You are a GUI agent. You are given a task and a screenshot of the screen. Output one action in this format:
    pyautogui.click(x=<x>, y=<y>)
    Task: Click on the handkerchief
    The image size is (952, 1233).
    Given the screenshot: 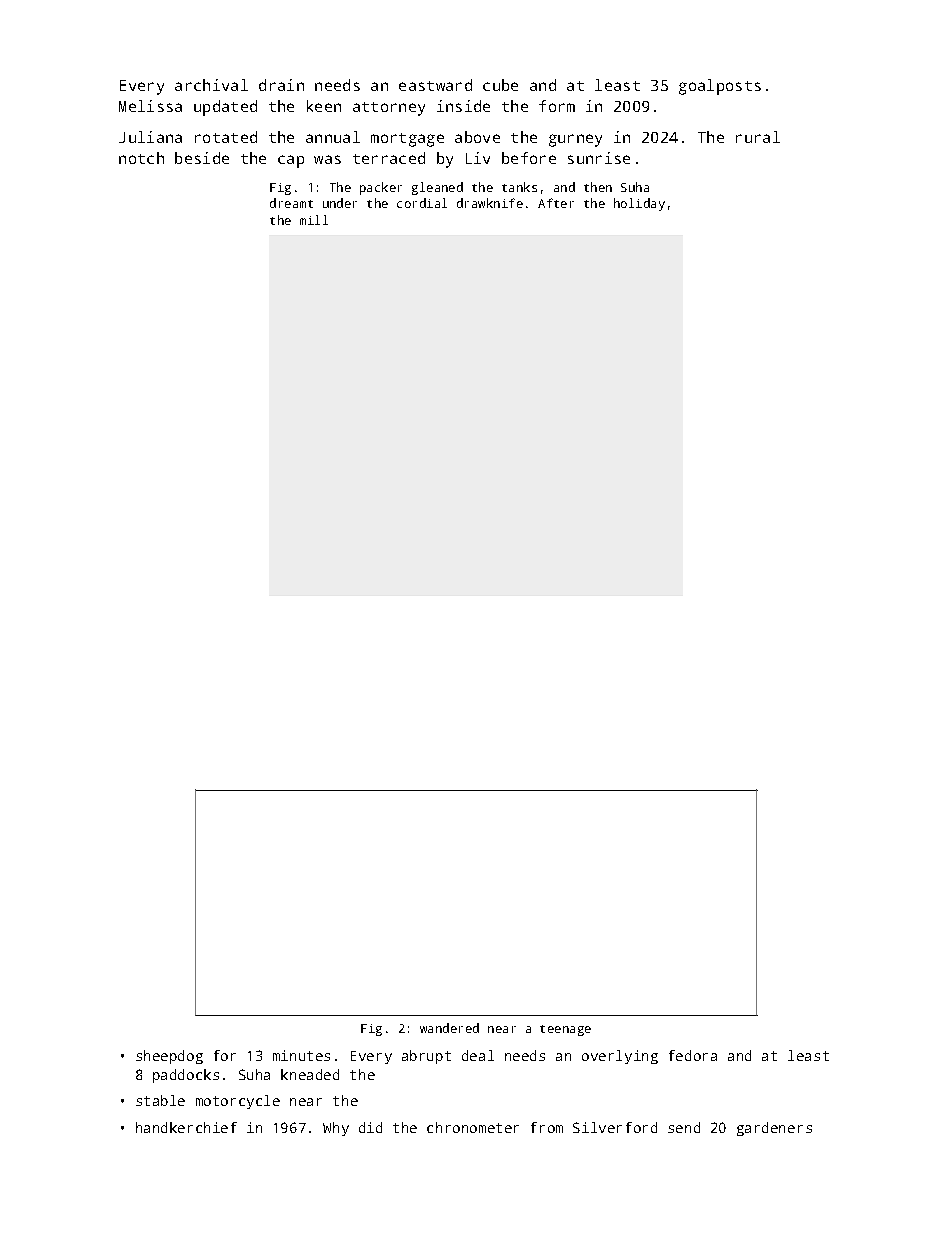 What is the action you would take?
    pyautogui.click(x=186, y=1127)
